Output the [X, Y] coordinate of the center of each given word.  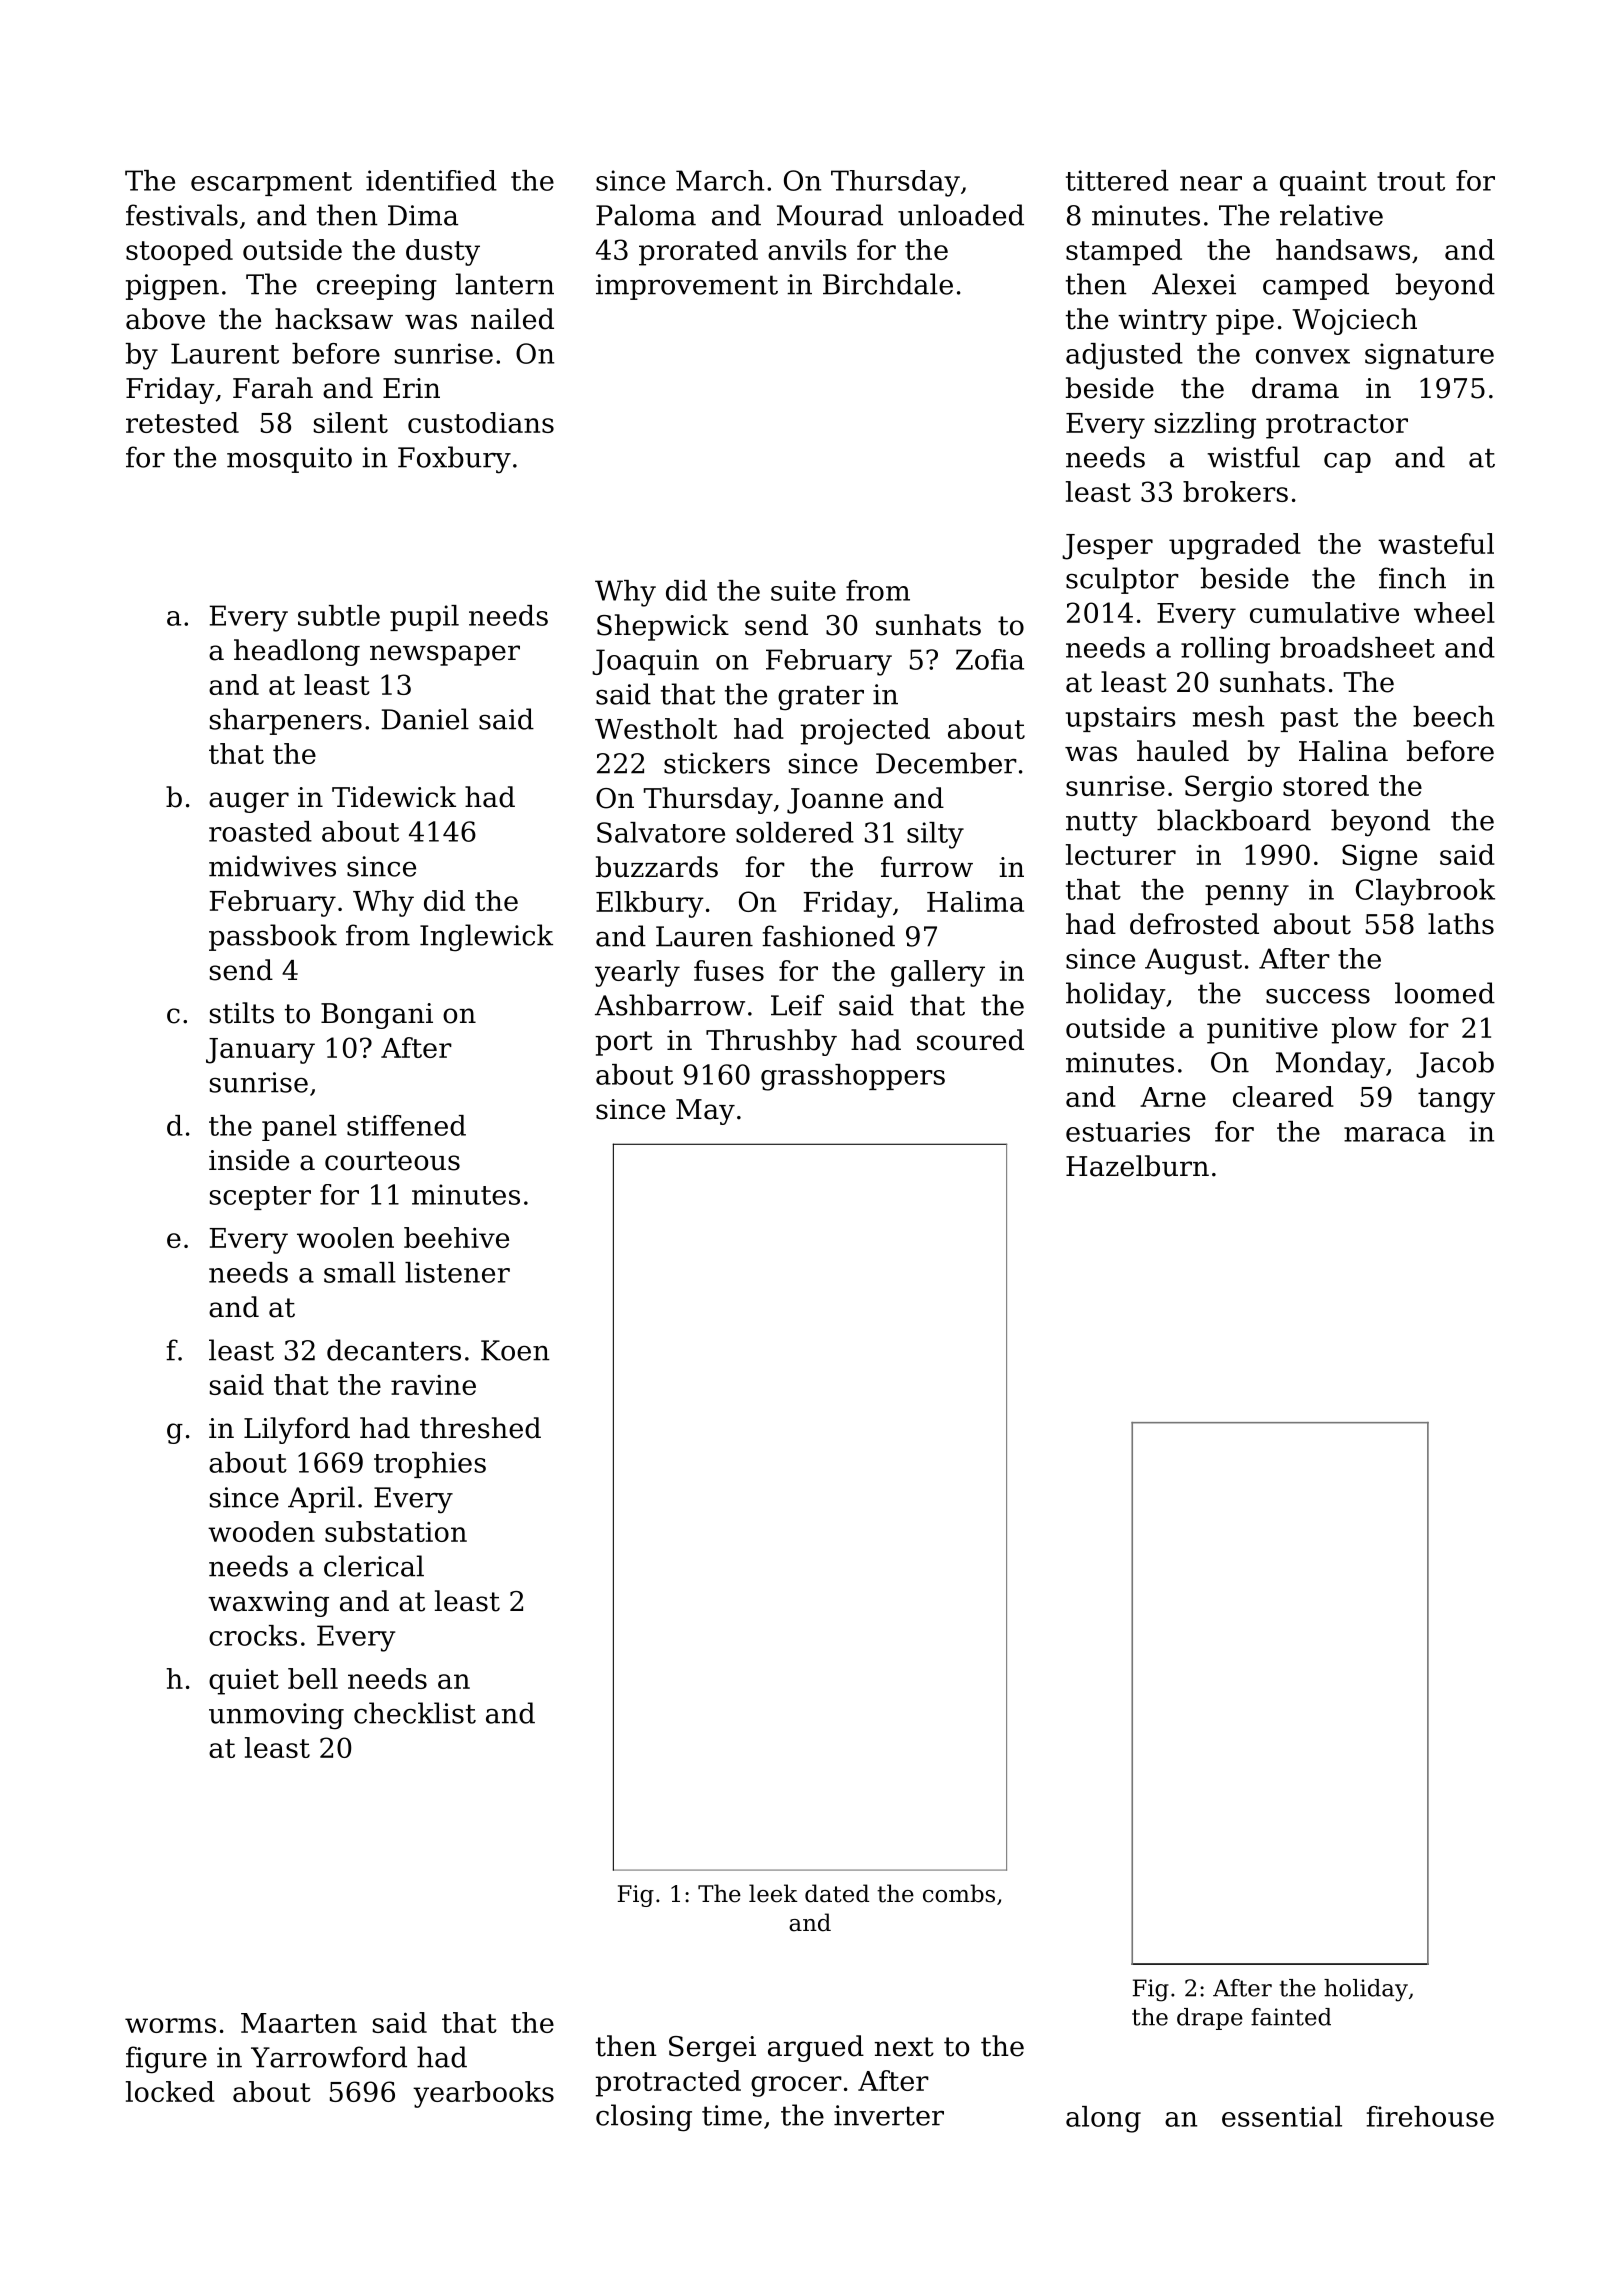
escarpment [271, 184]
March [720, 180]
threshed [480, 1428]
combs [959, 1893]
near [1211, 183]
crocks [253, 1635]
